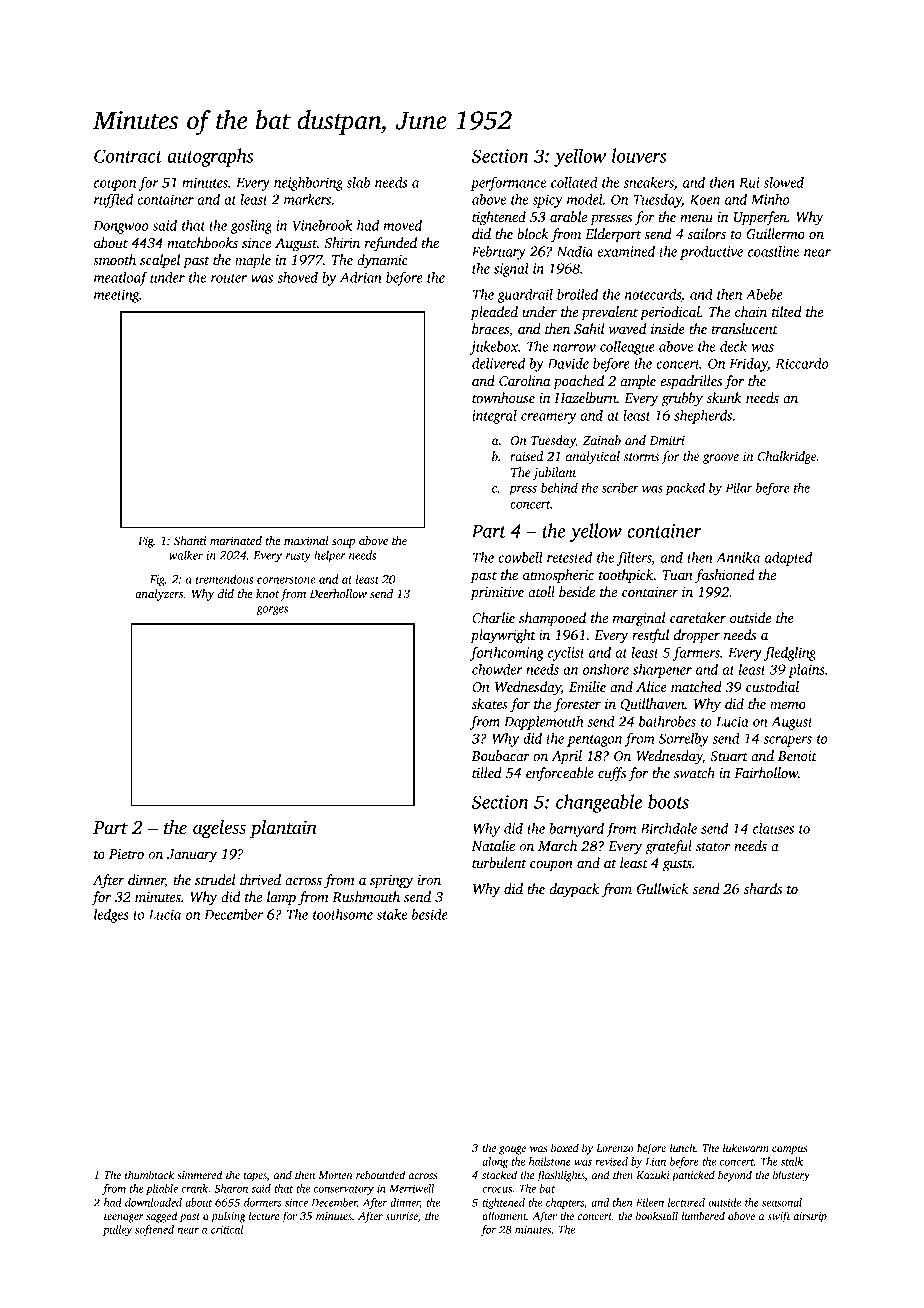 The width and height of the page is (924, 1308). I want to click on ledges, so click(111, 916).
